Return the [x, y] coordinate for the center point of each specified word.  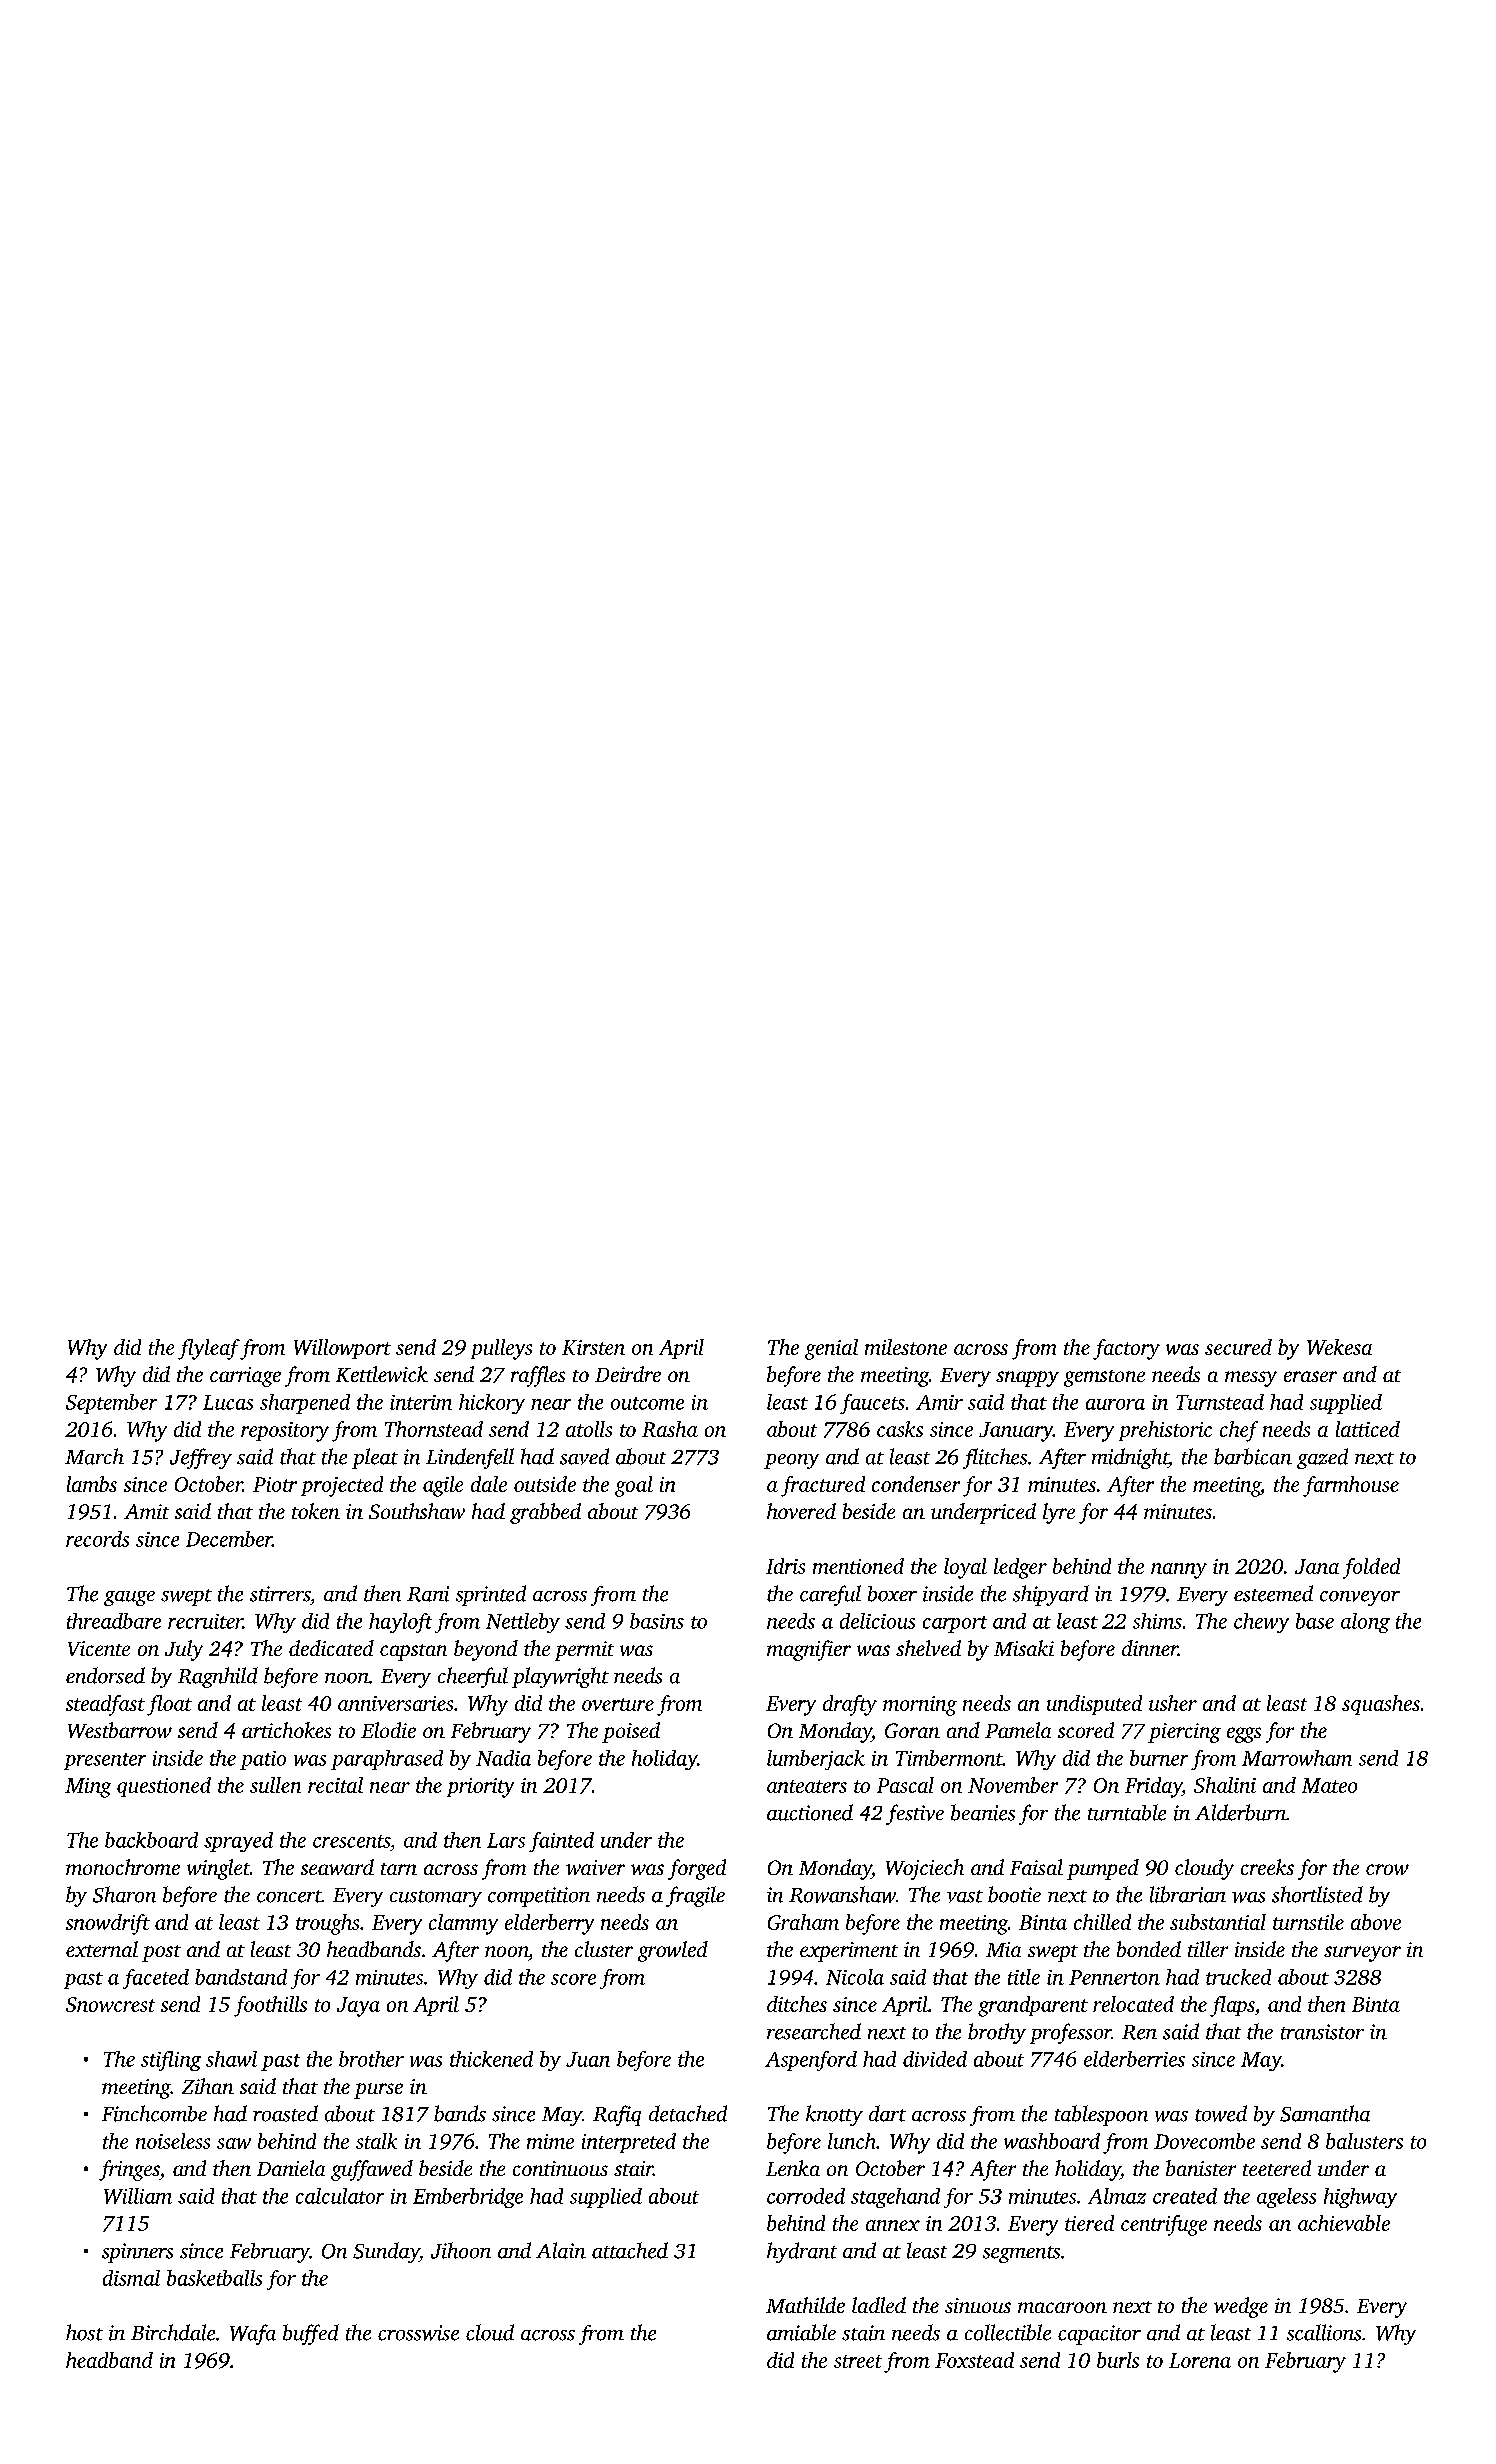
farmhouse [1351, 1486]
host [84, 2332]
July [184, 1650]
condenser [916, 1484]
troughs [327, 1924]
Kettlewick [382, 1374]
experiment [849, 1952]
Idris [785, 1566]
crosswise [418, 2333]
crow [1387, 1869]
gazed [1322, 1458]
